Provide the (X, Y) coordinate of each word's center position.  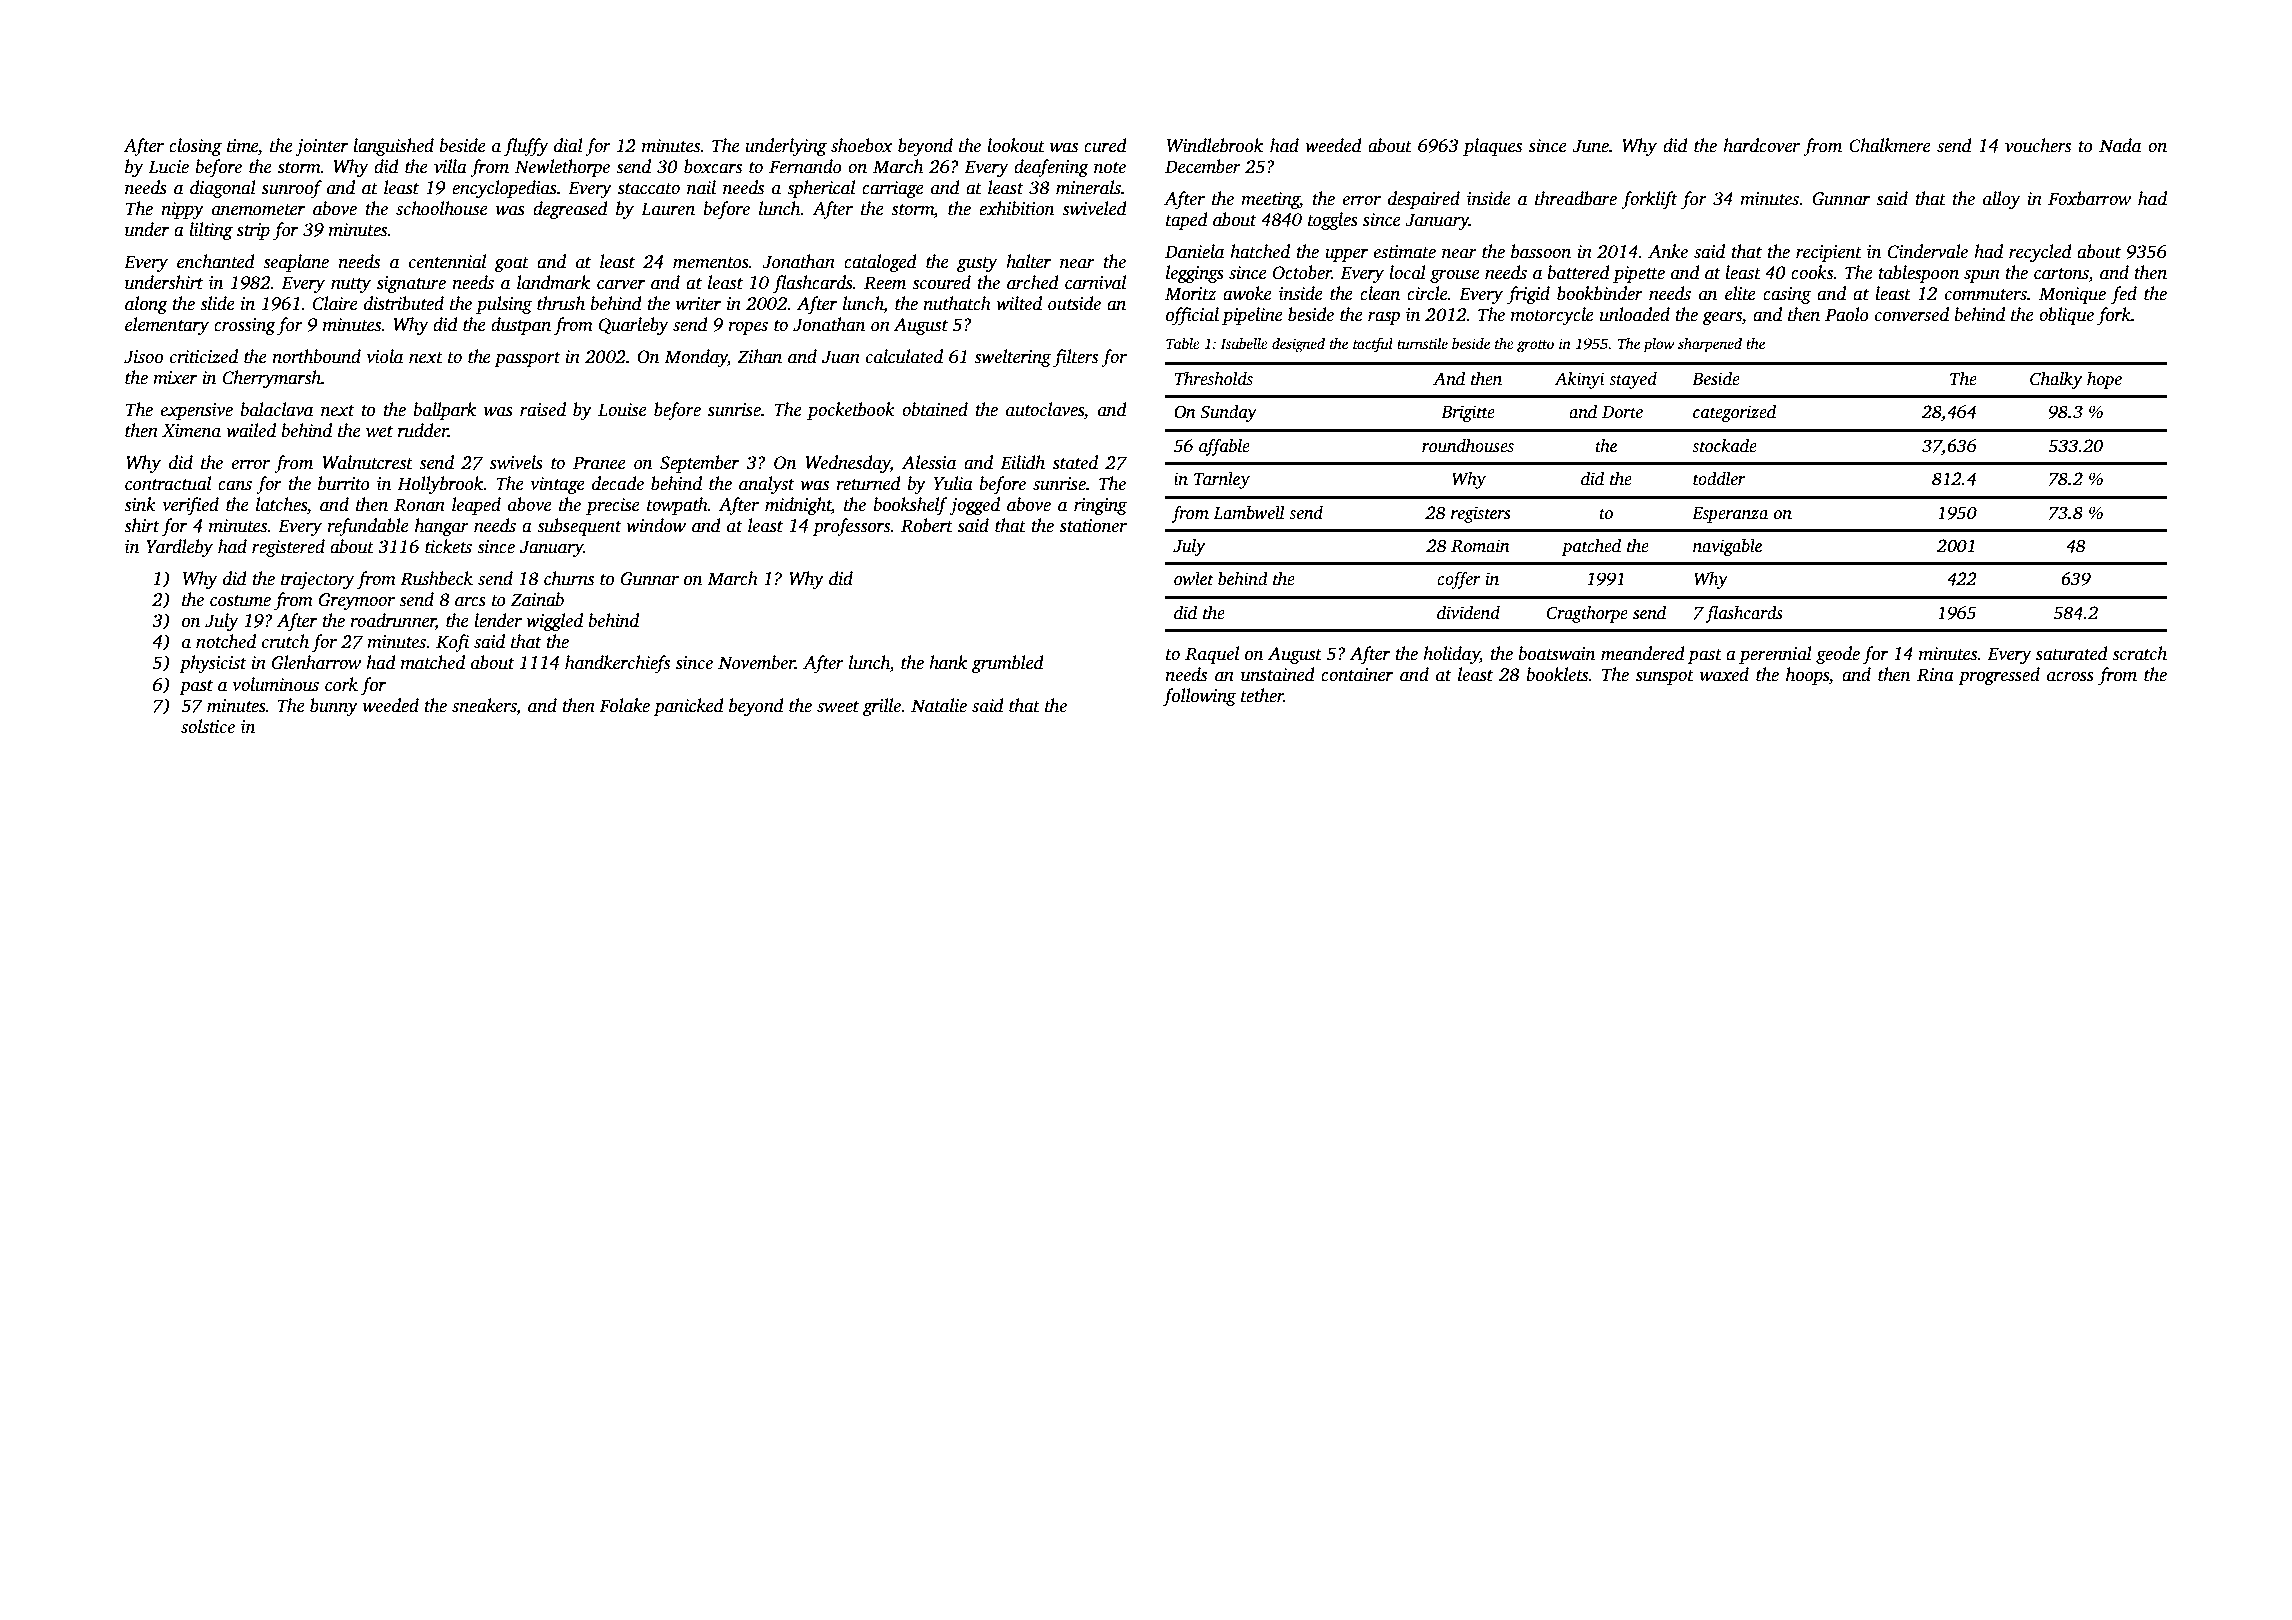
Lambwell (1249, 513)
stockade (1724, 446)
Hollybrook (440, 485)
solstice (208, 726)
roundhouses (1468, 446)
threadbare (1576, 198)
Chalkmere (1890, 145)
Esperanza (1730, 515)
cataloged (880, 263)
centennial (447, 261)
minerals (1088, 187)
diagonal (223, 189)
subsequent (579, 527)
